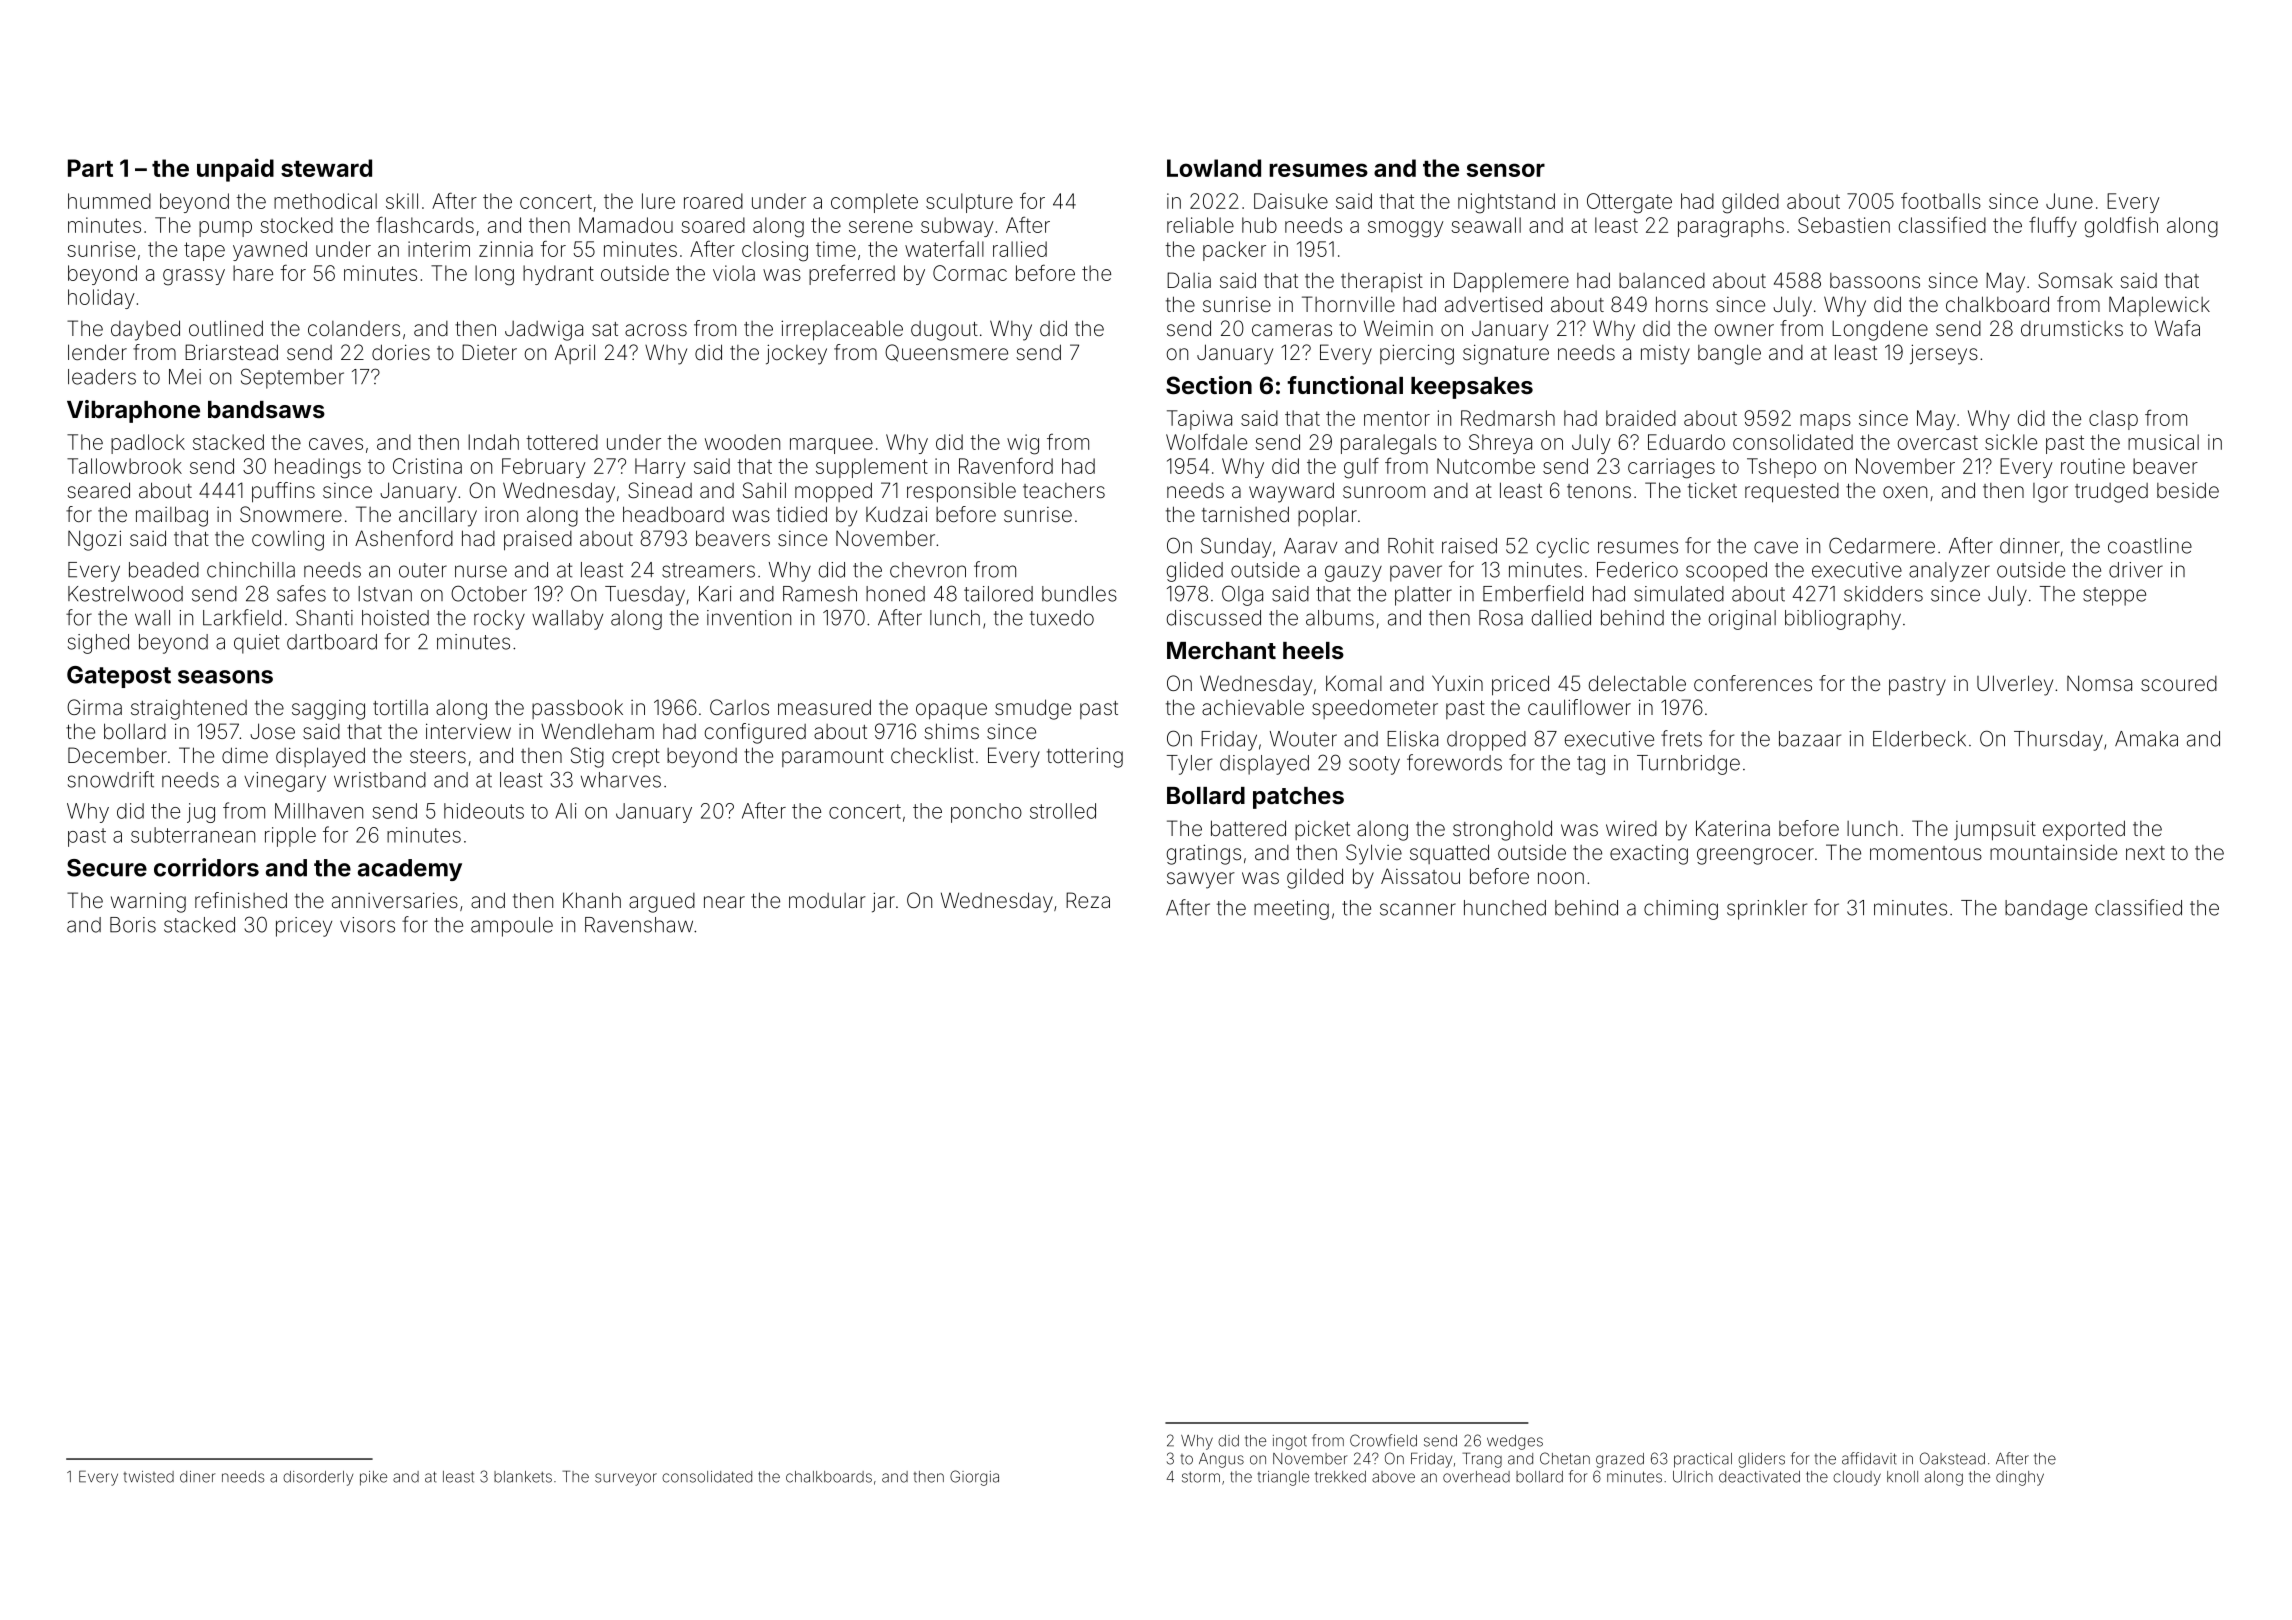 This document has width=2292, height=1620. What do you see at coordinates (318, 1478) in the document?
I see `disorderly` at bounding box center [318, 1478].
